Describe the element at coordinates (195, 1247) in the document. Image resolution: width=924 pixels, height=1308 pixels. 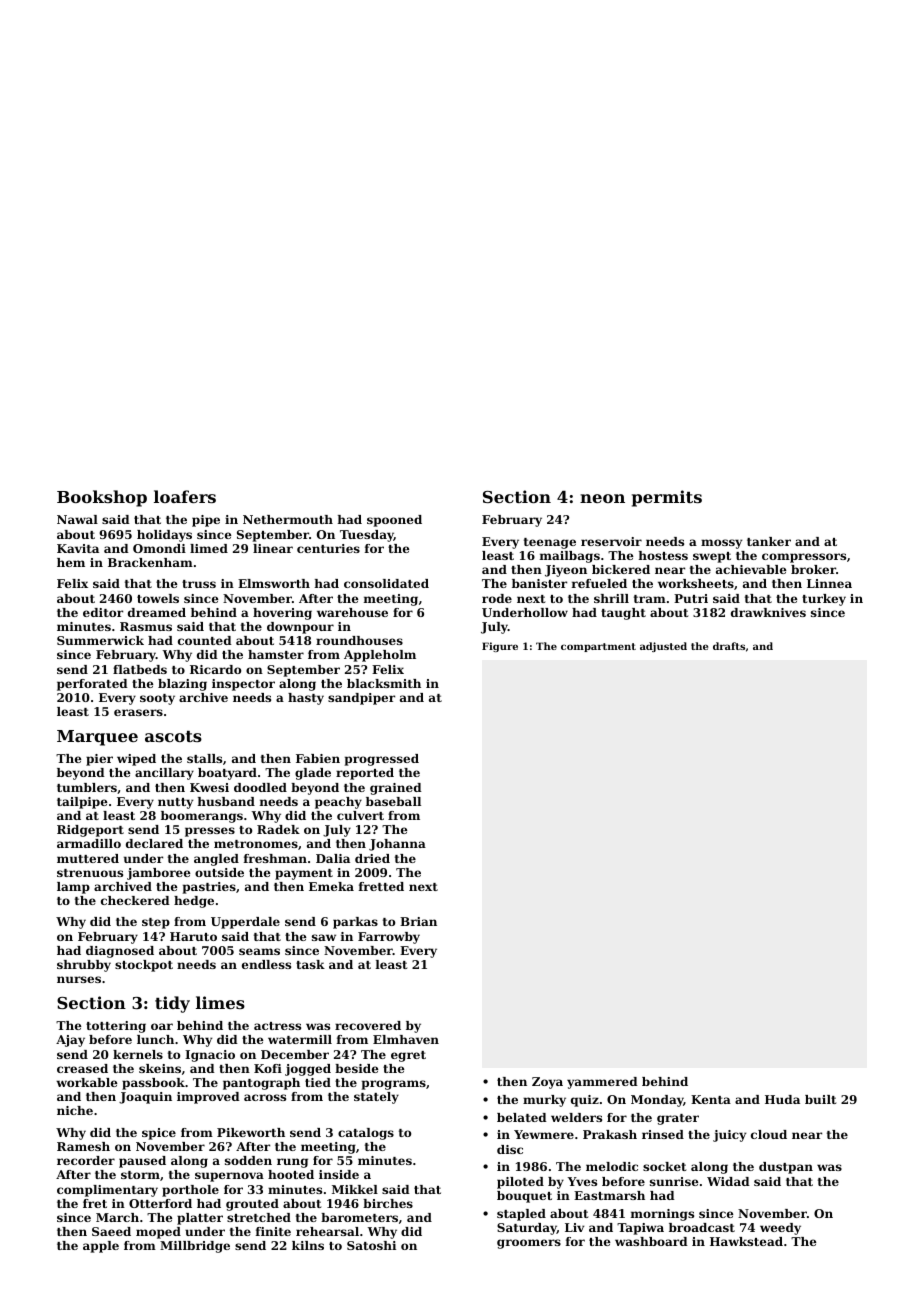
I see `Millbridge` at that location.
